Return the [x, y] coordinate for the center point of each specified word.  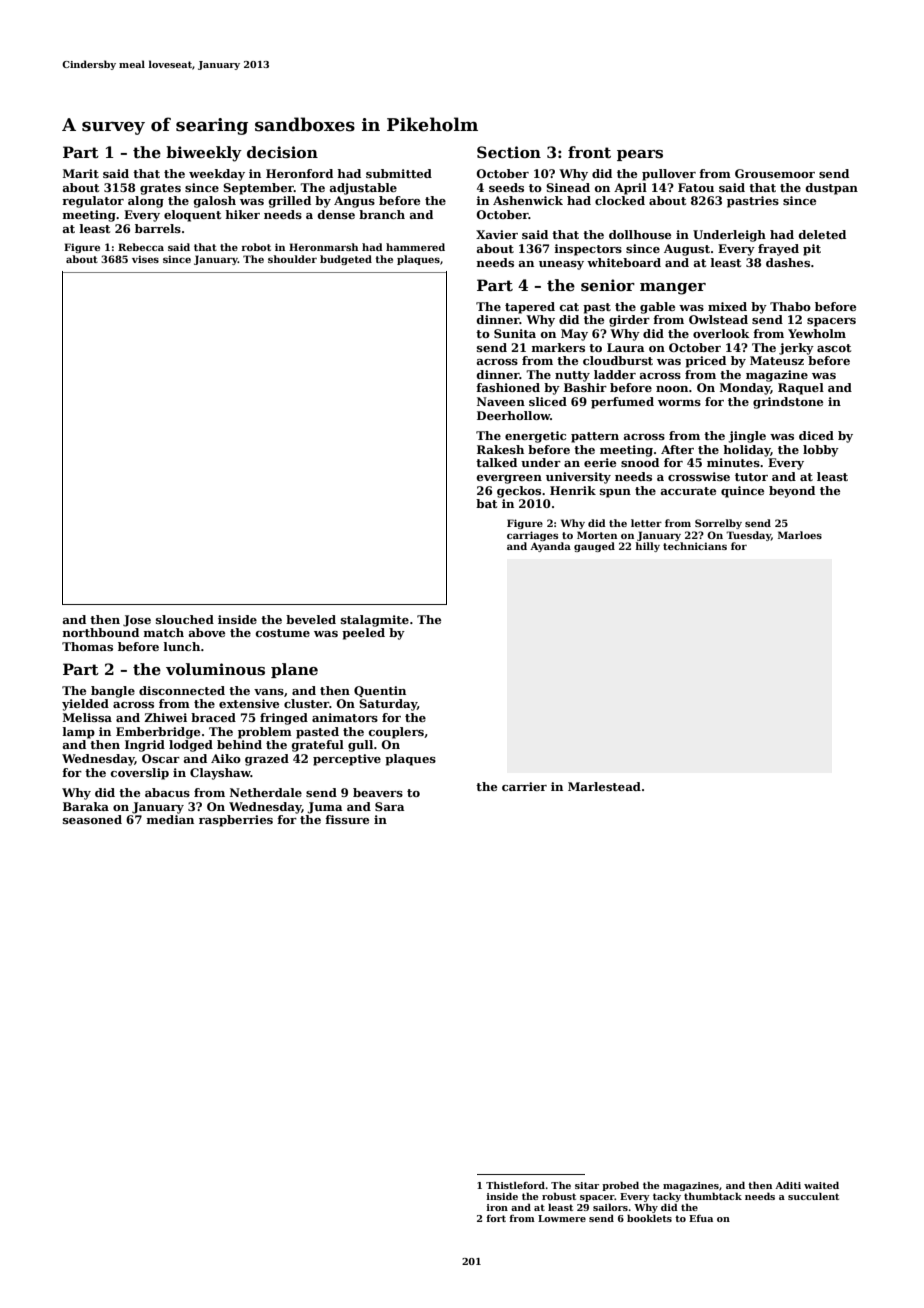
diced [816, 435]
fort [496, 1218]
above [207, 632]
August [687, 250]
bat [486, 503]
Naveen [501, 401]
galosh [215, 202]
